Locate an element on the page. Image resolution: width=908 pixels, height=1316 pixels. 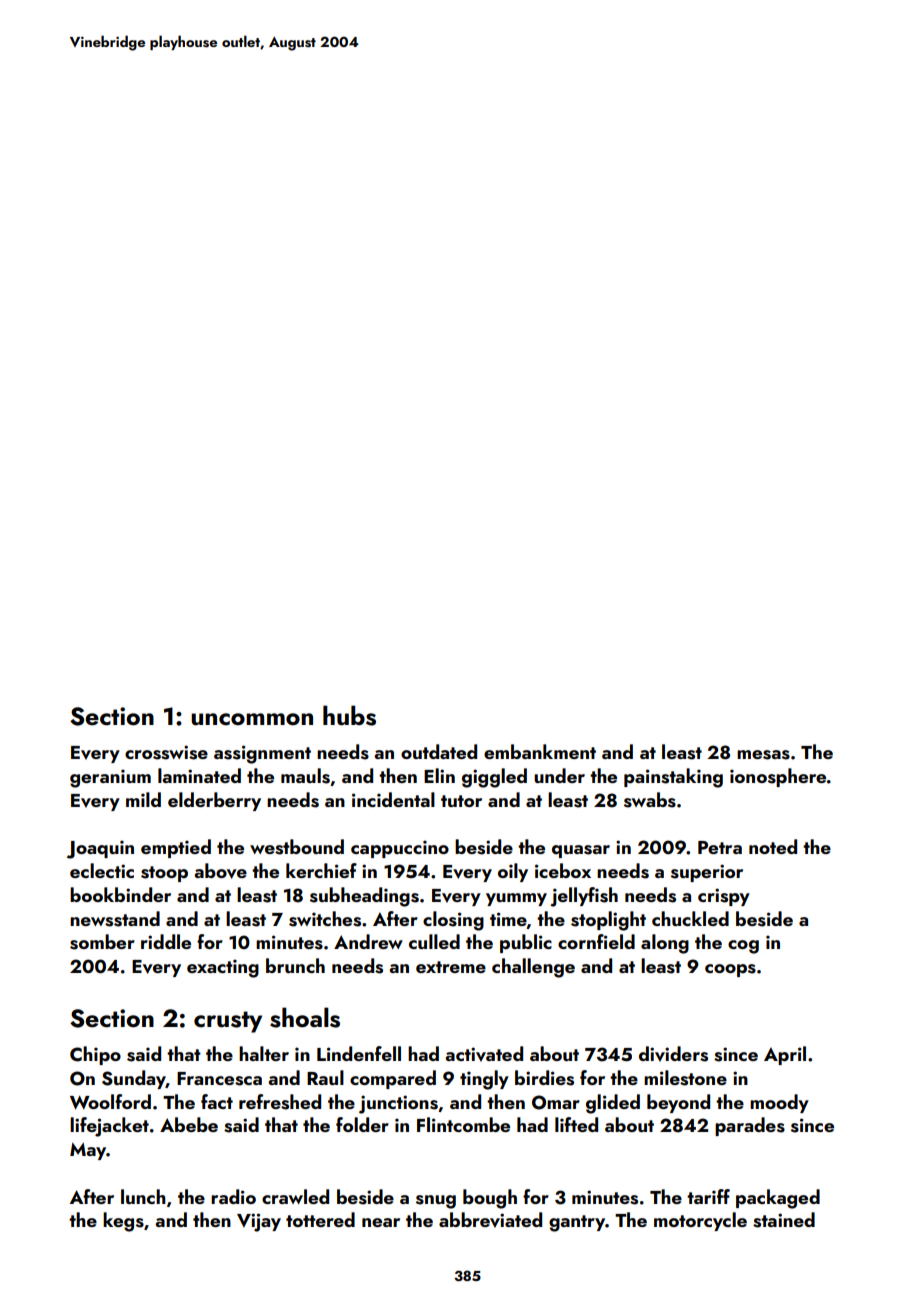
challenge is located at coordinates (533, 968).
